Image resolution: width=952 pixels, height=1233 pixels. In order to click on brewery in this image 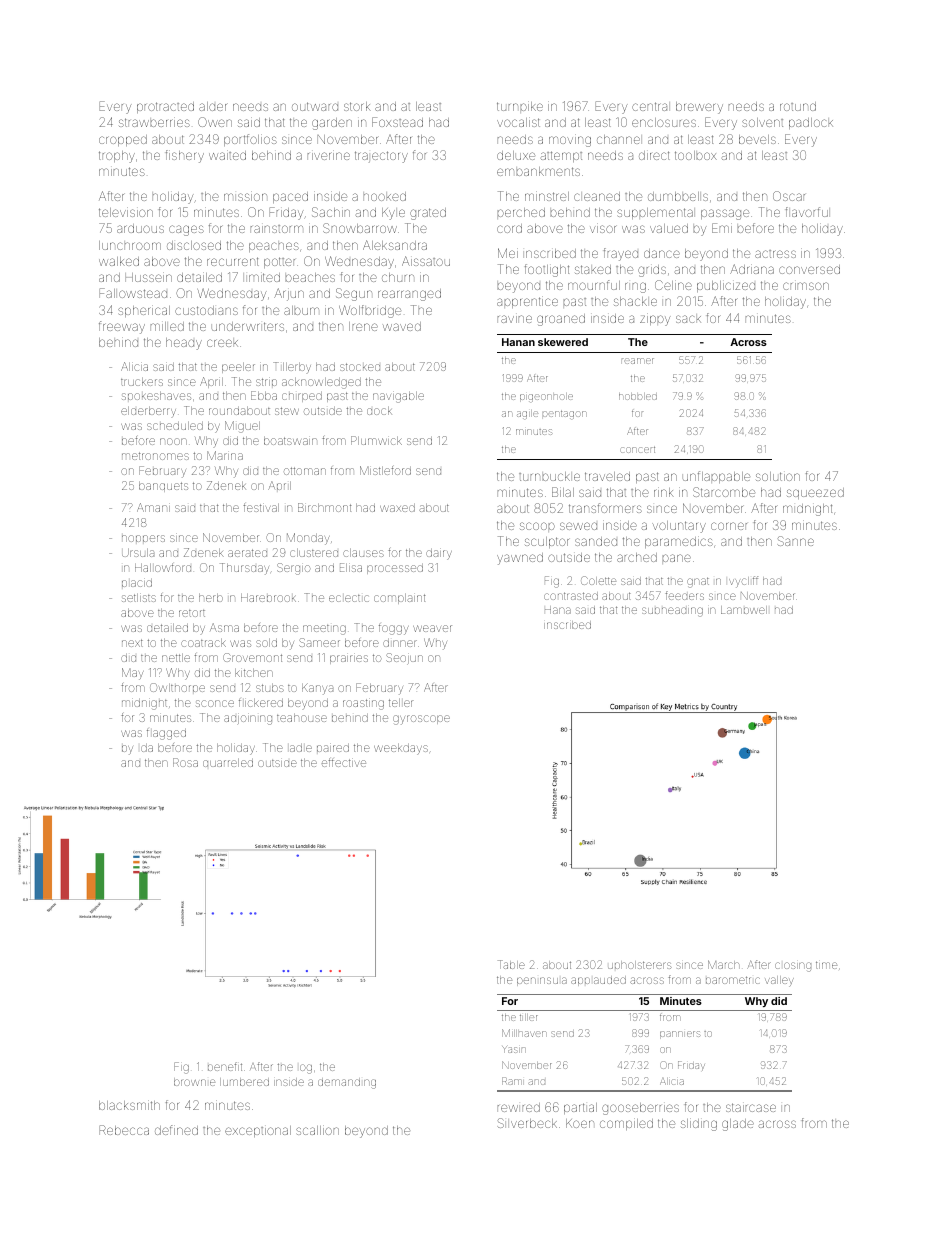, I will do `click(699, 108)`.
